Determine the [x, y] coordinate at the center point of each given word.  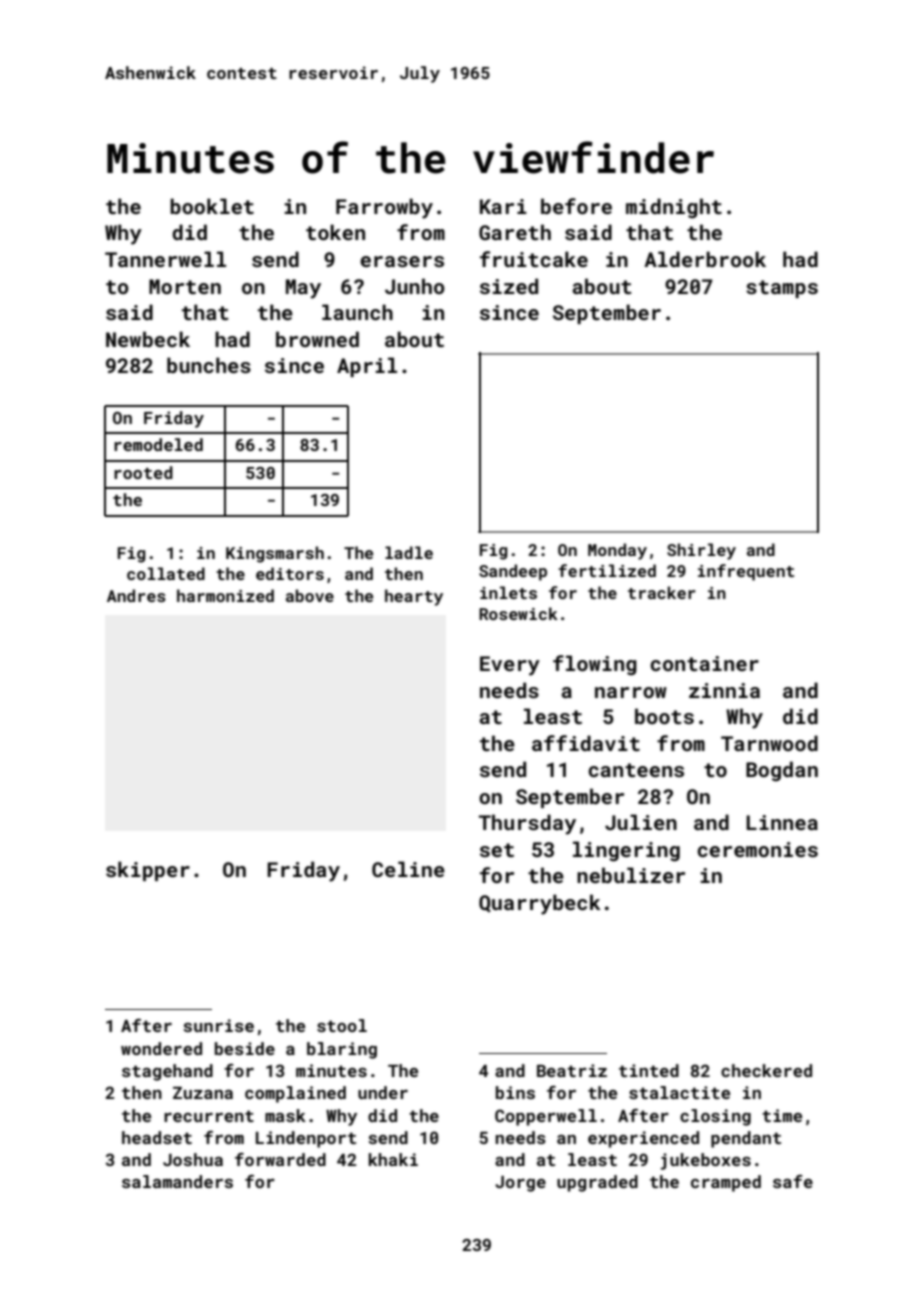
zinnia [724, 690]
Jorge [520, 1184]
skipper [148, 871]
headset [157, 1137]
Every [510, 666]
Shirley [701, 551]
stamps [782, 289]
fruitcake [534, 259]
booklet [212, 206]
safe [793, 1181]
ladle [409, 552]
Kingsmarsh [275, 554]
